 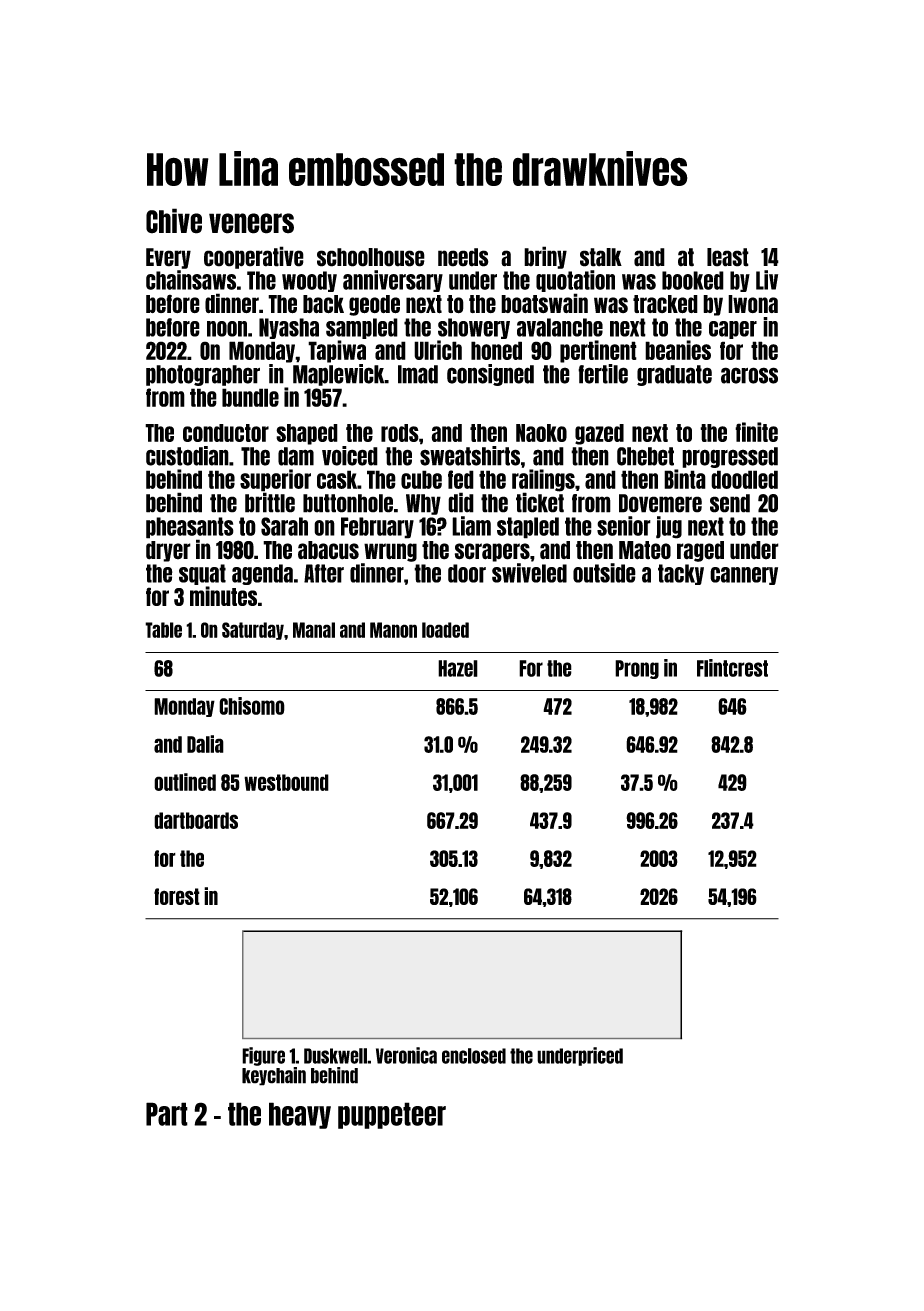 What do you see at coordinates (286, 782) in the image?
I see `westbound` at bounding box center [286, 782].
